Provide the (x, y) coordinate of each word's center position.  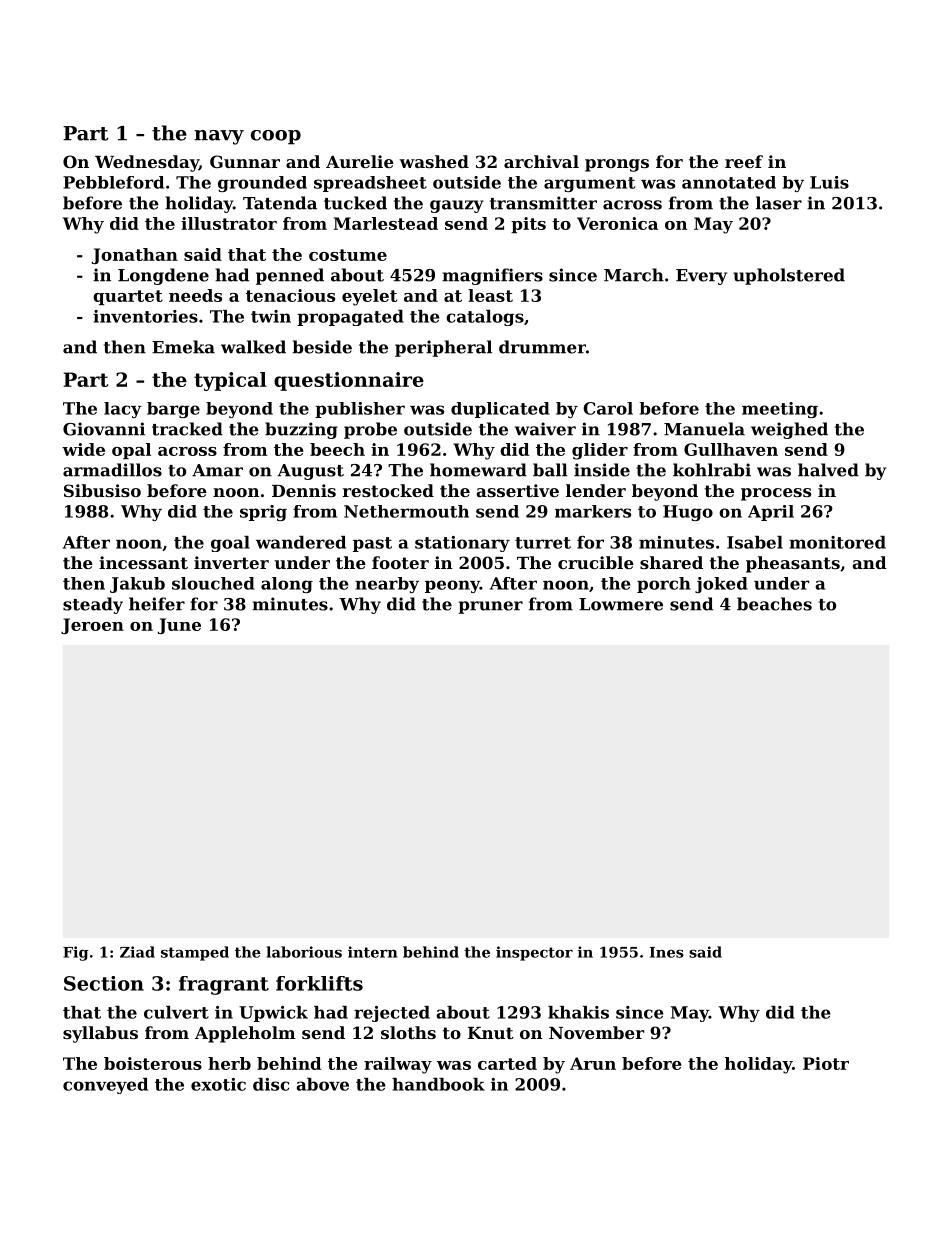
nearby (387, 585)
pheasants (793, 564)
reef (744, 161)
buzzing (301, 430)
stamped (195, 953)
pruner (490, 607)
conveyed (105, 1086)
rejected (392, 1014)
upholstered (789, 276)
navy (219, 137)
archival (541, 161)
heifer (157, 604)
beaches (774, 604)
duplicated (500, 410)
